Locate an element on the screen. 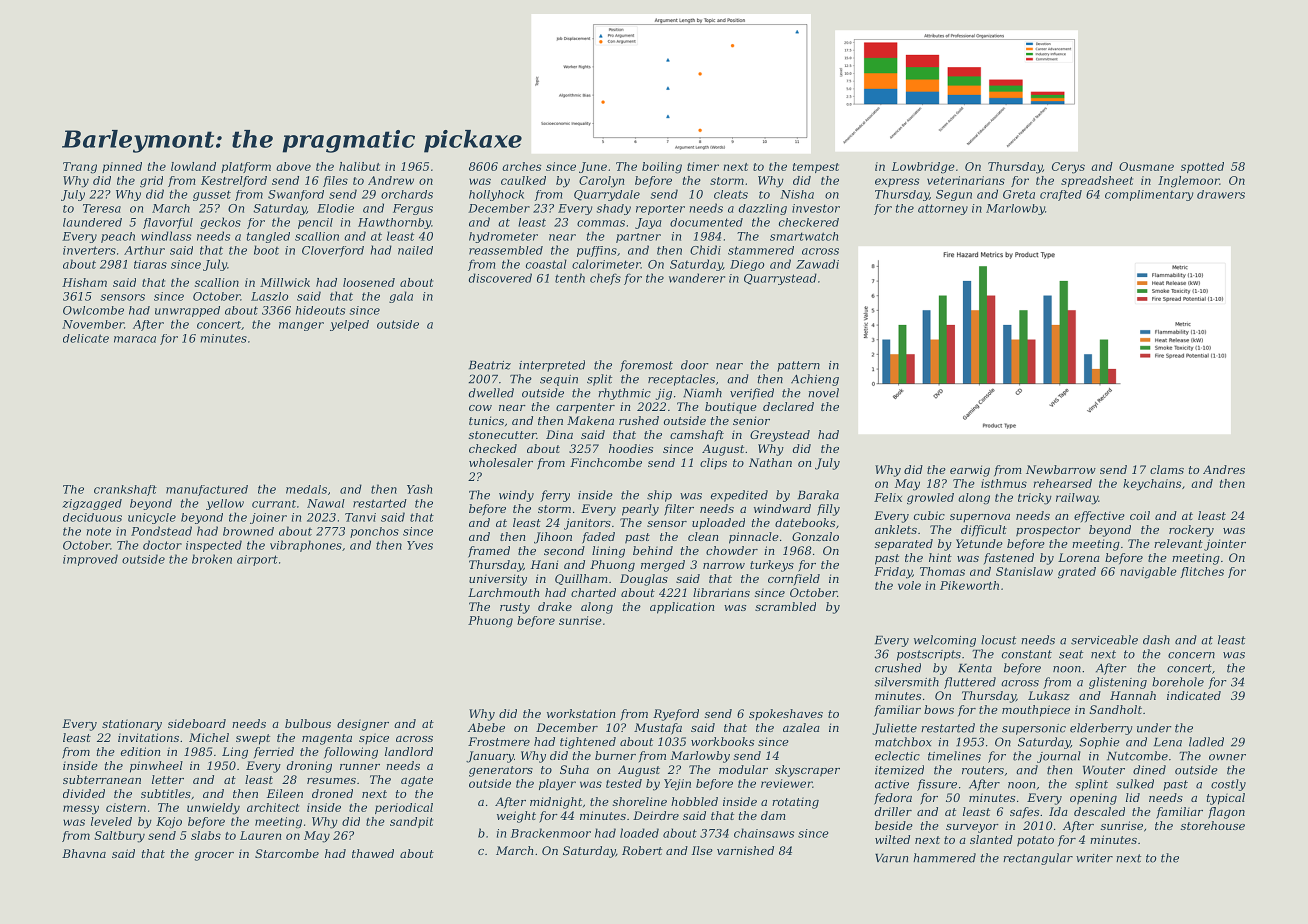 Image resolution: width=1308 pixels, height=924 pixels. Finchcombe is located at coordinates (606, 462).
